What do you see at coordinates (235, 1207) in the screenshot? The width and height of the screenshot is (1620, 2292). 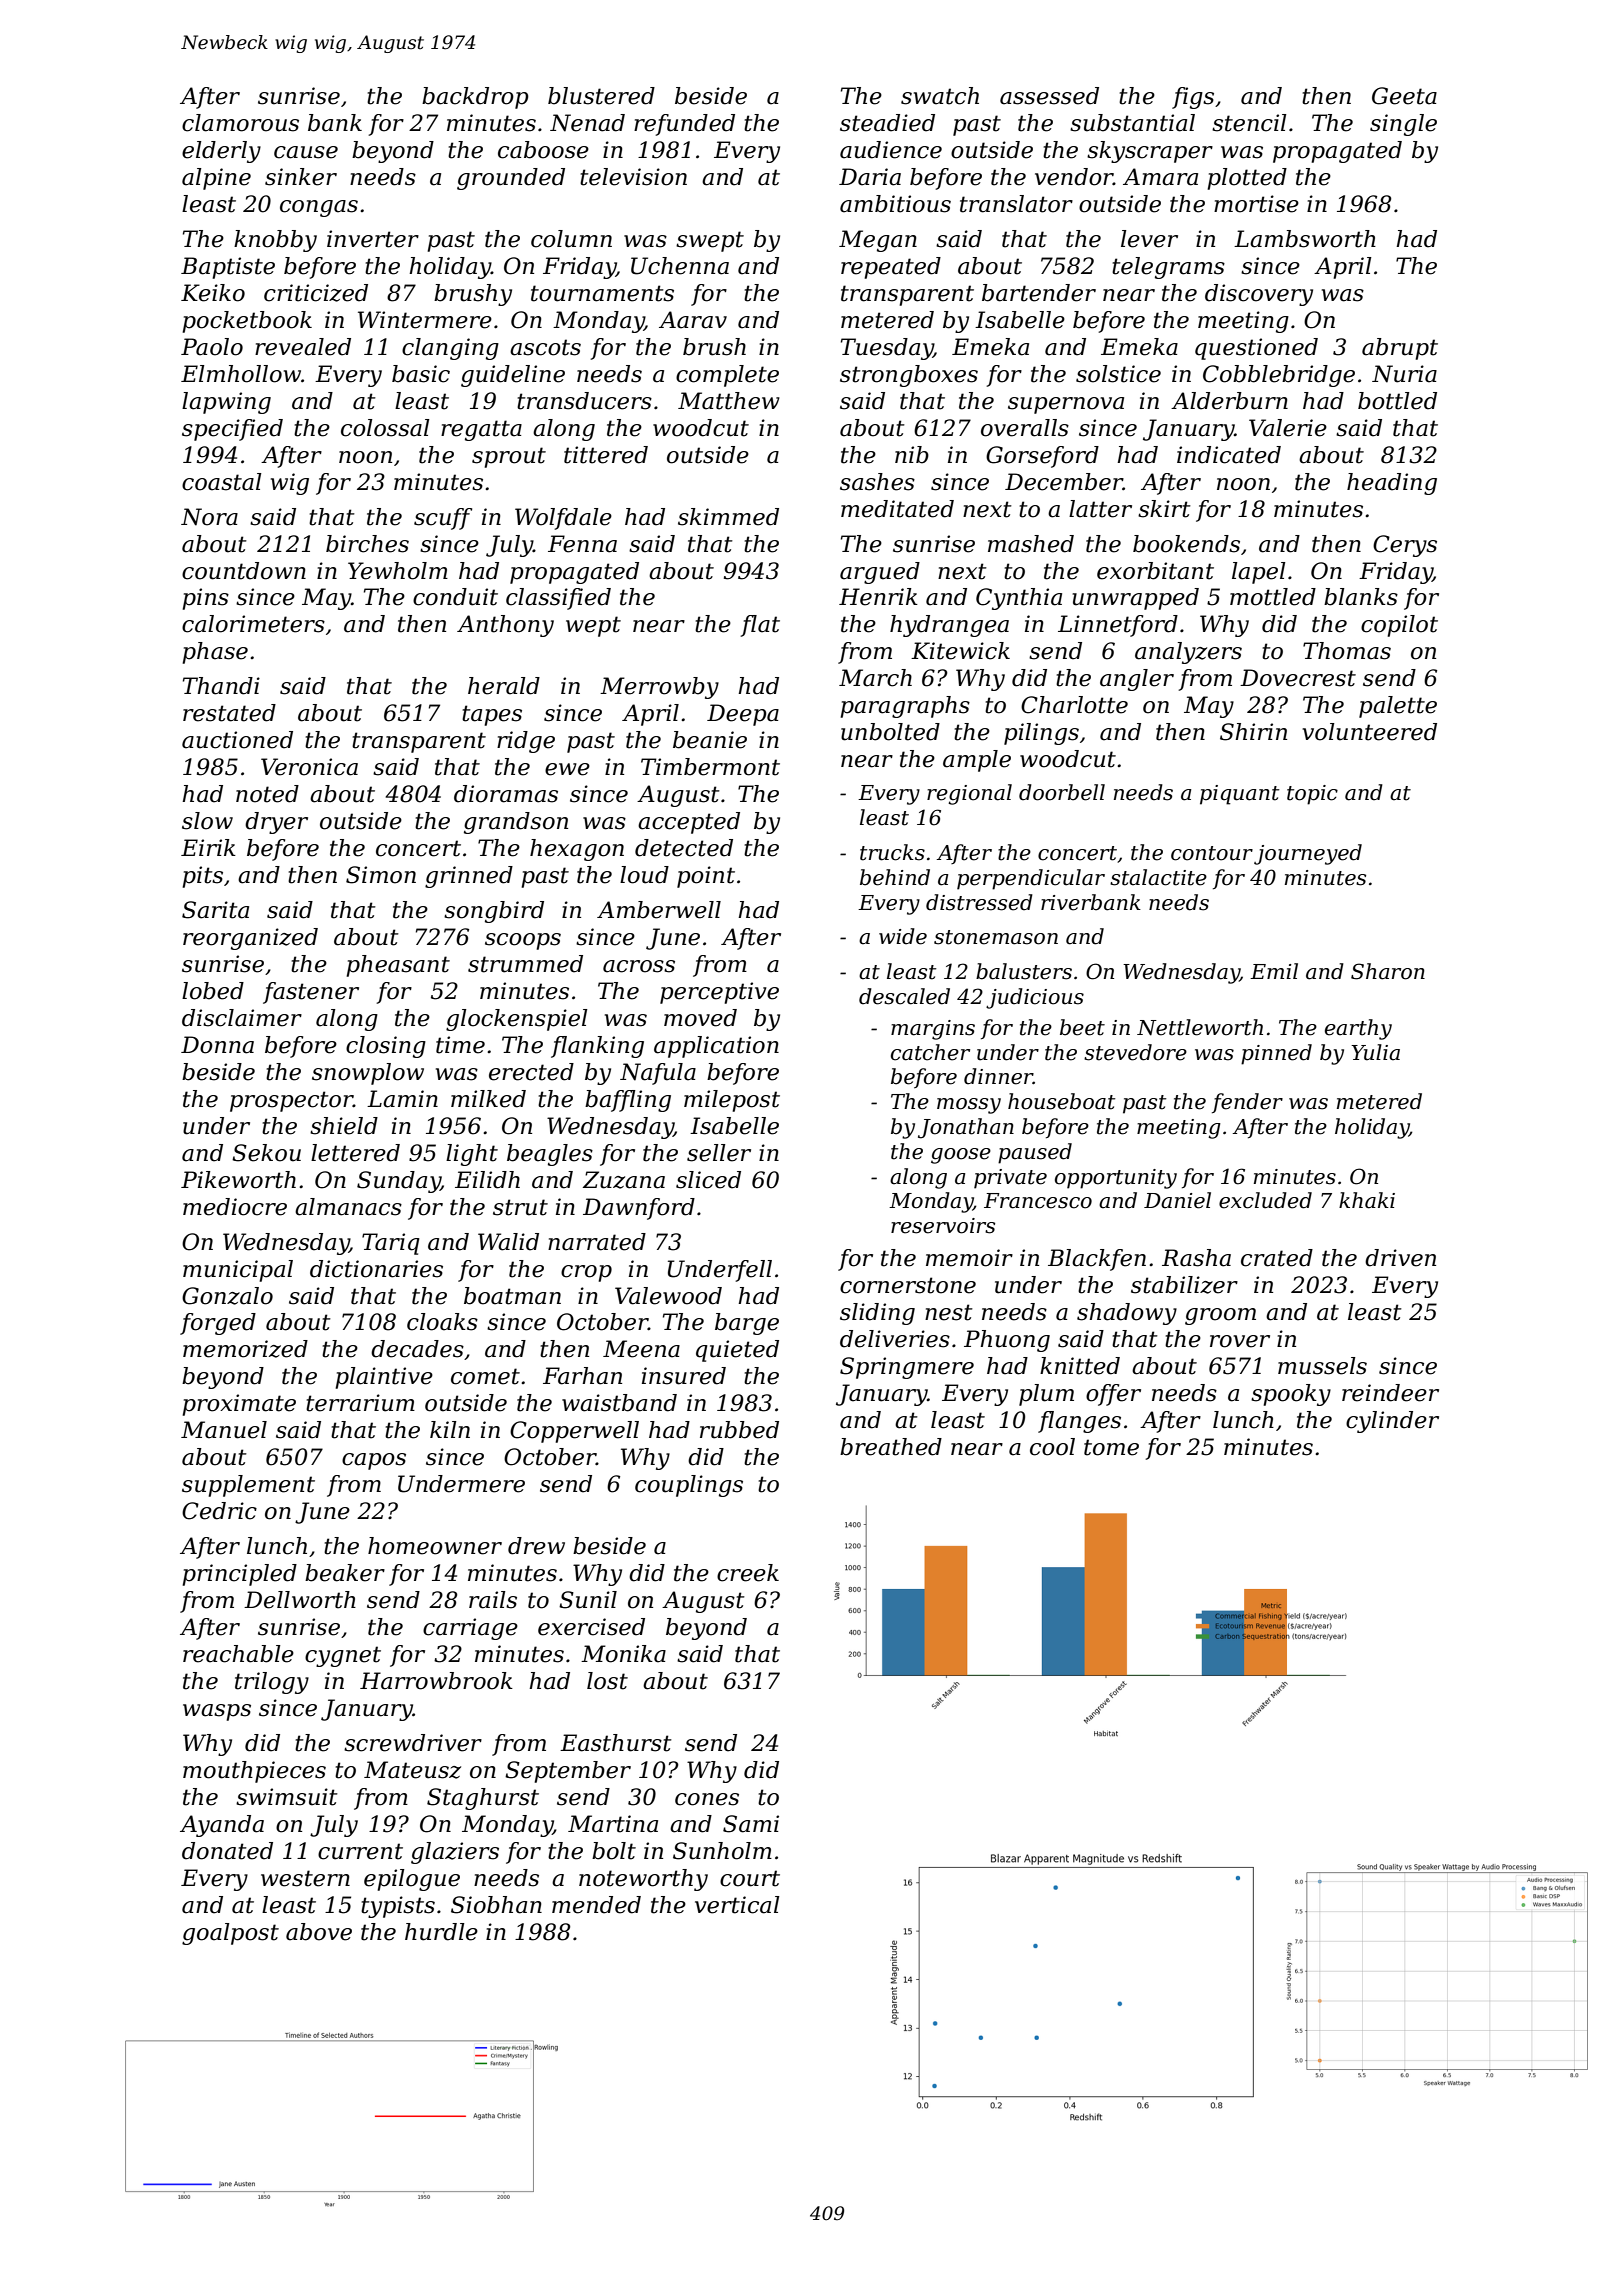 I see `mediocre` at bounding box center [235, 1207].
